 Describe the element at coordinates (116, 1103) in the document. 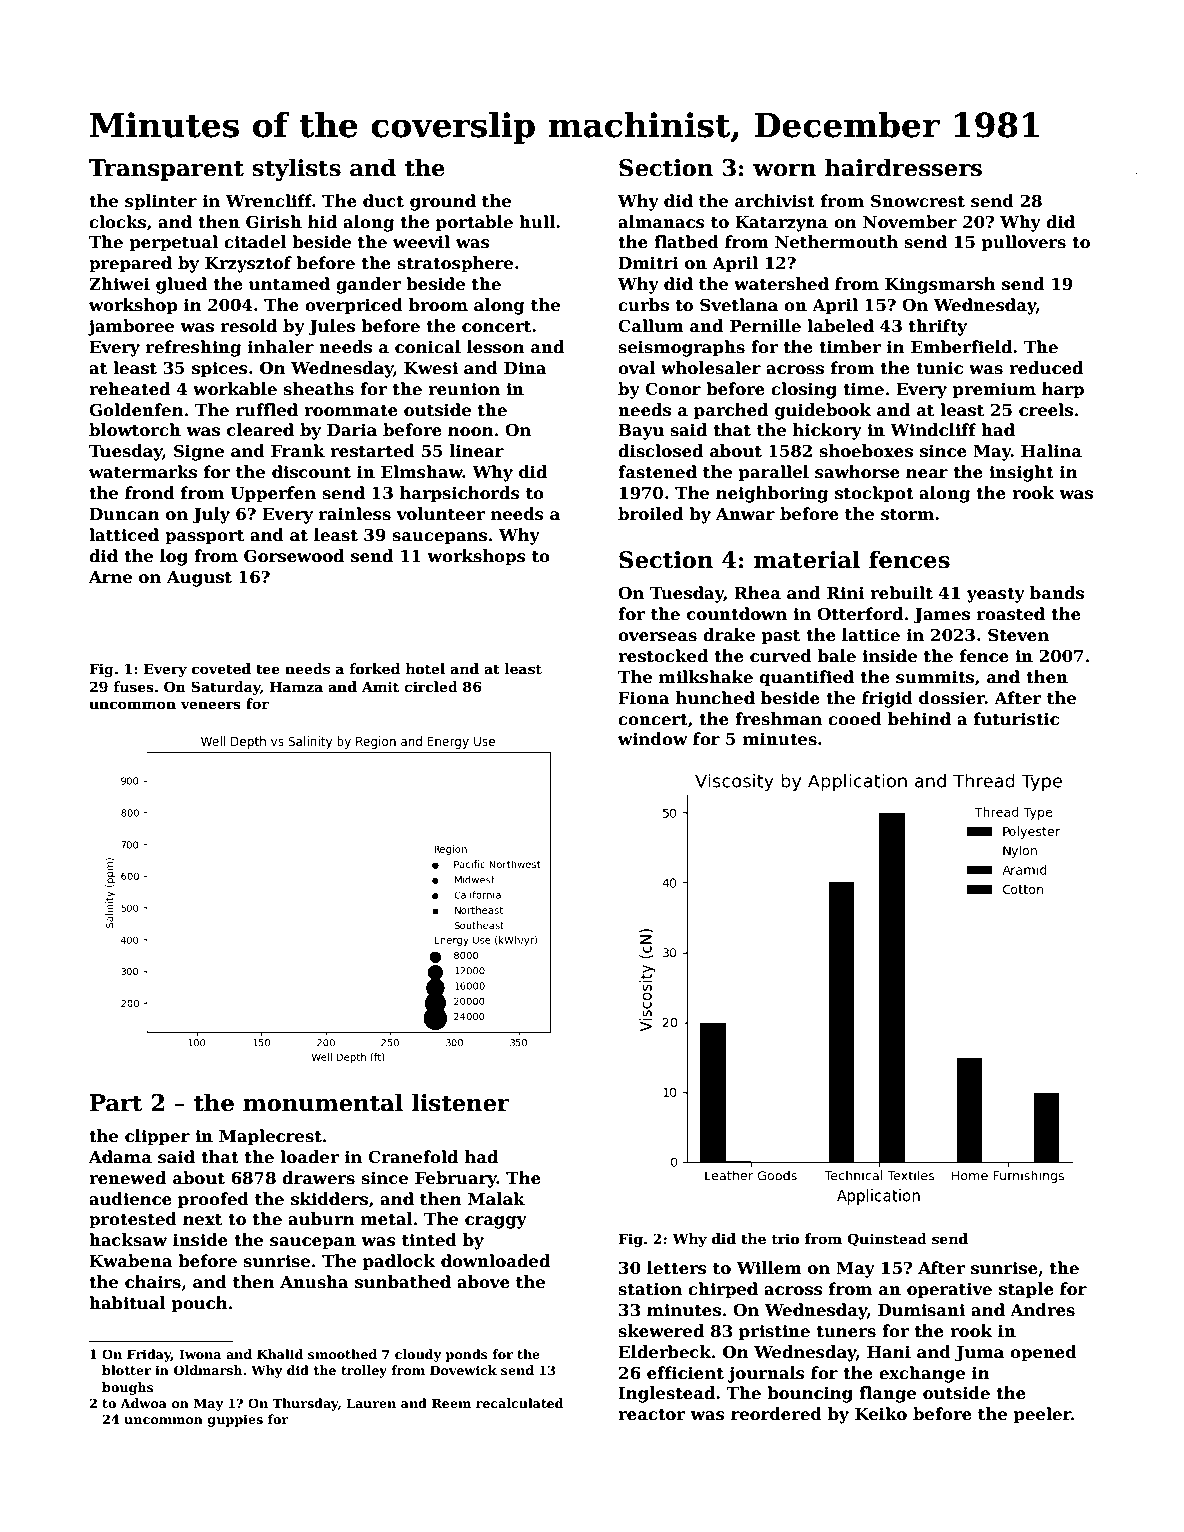

I see `Part` at that location.
